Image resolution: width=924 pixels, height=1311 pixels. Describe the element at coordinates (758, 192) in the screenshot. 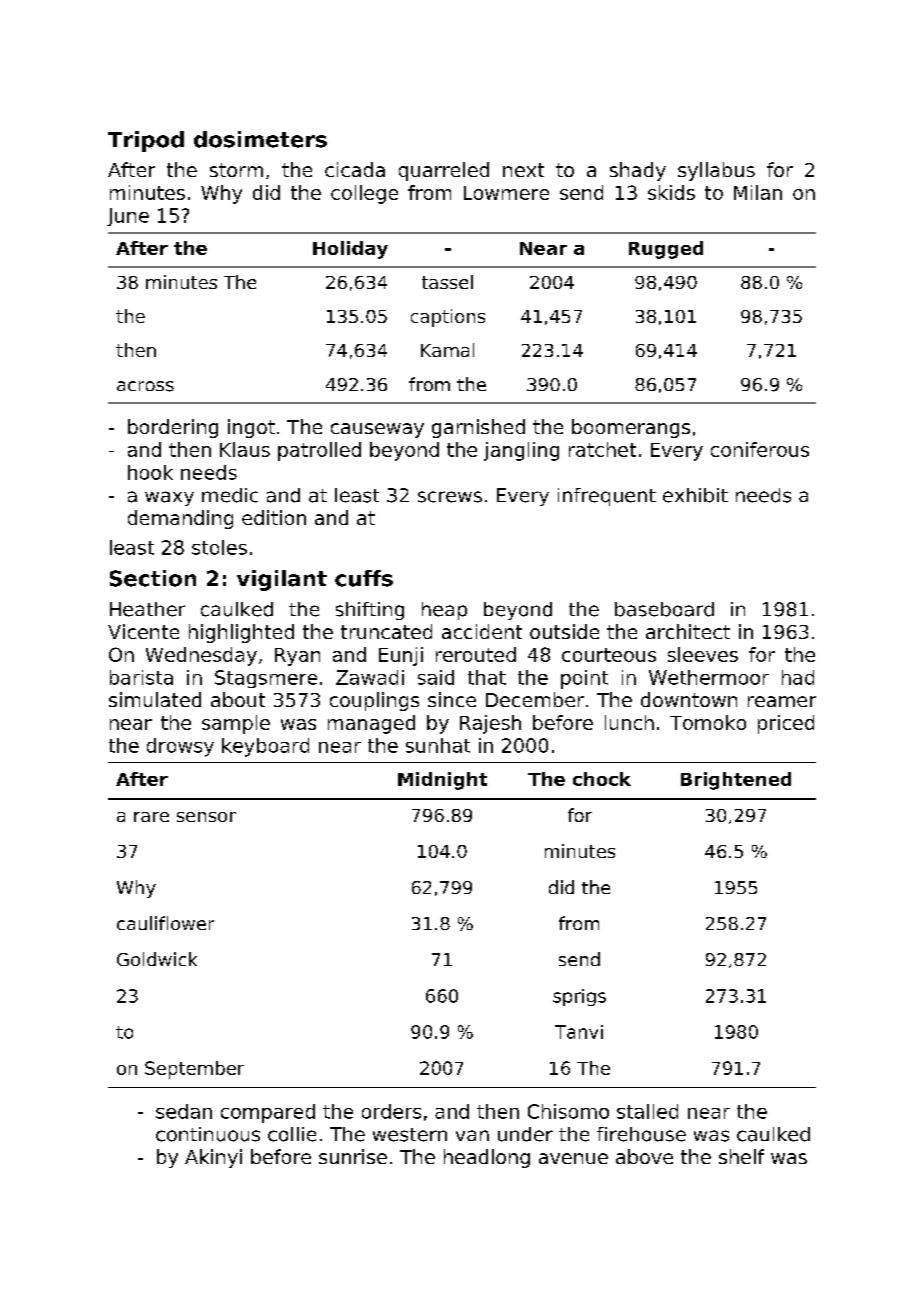

I see `Milan` at that location.
